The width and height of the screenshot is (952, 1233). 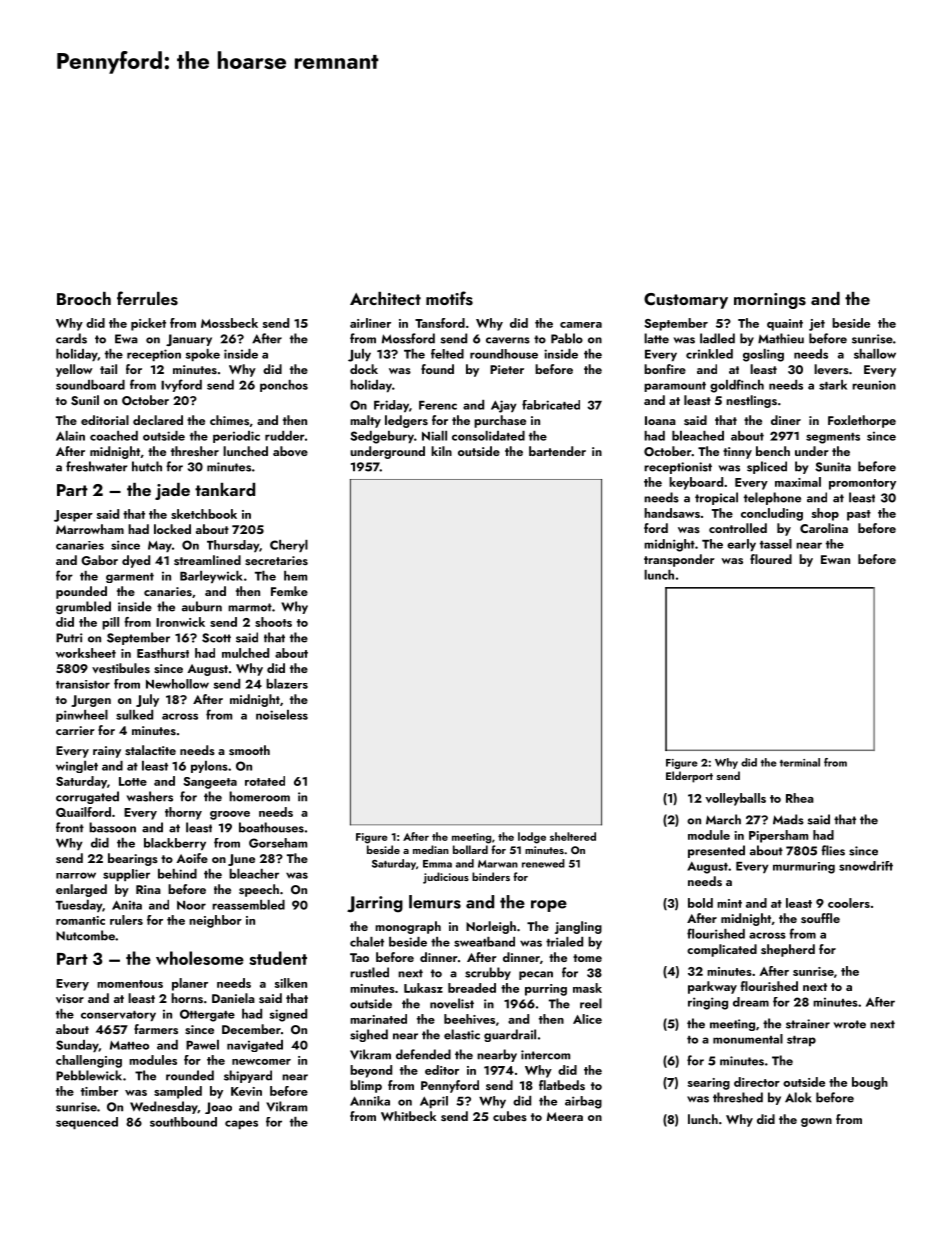 I want to click on bollard, so click(x=470, y=849).
